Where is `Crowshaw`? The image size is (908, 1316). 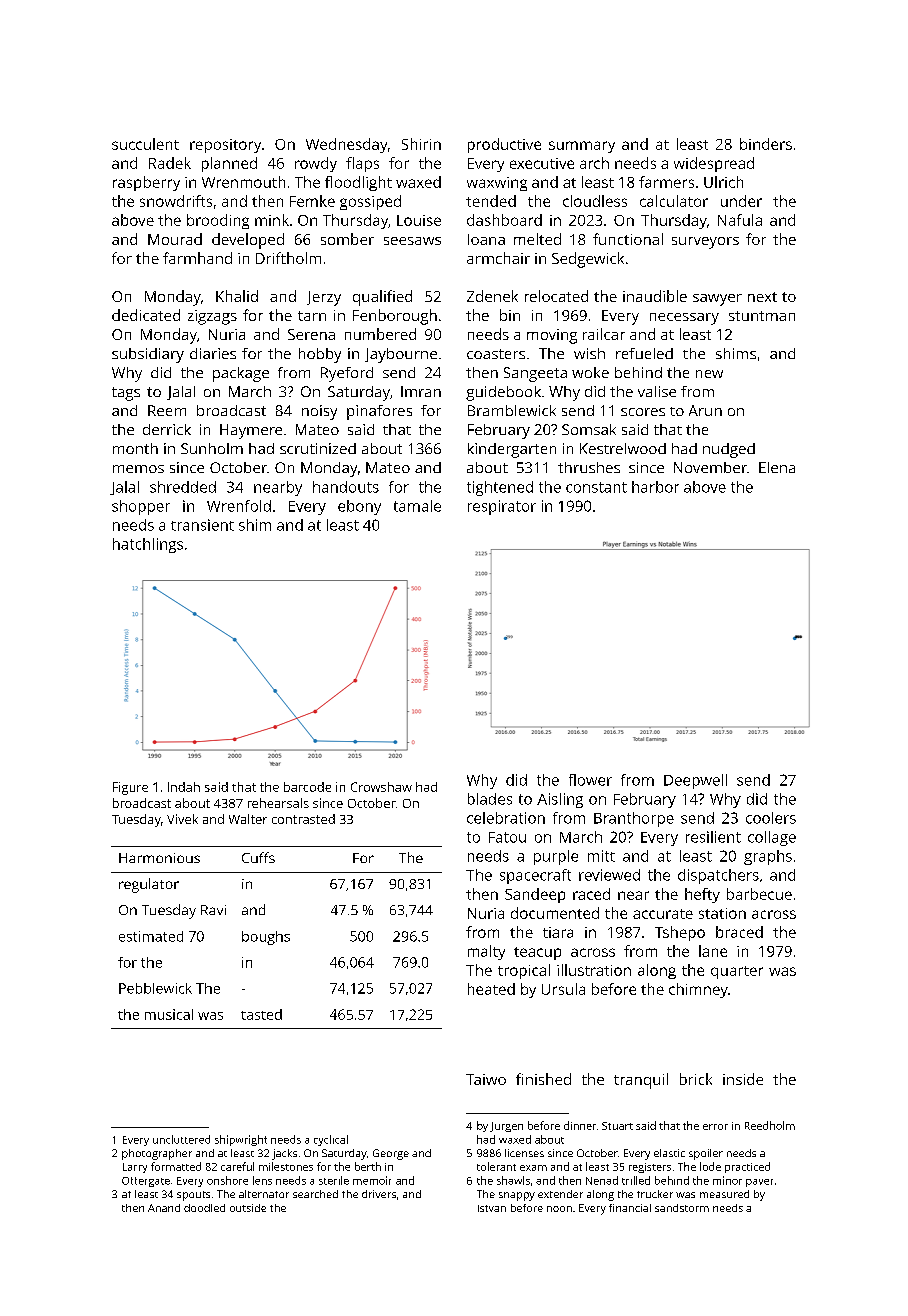 Crowshaw is located at coordinates (381, 787).
